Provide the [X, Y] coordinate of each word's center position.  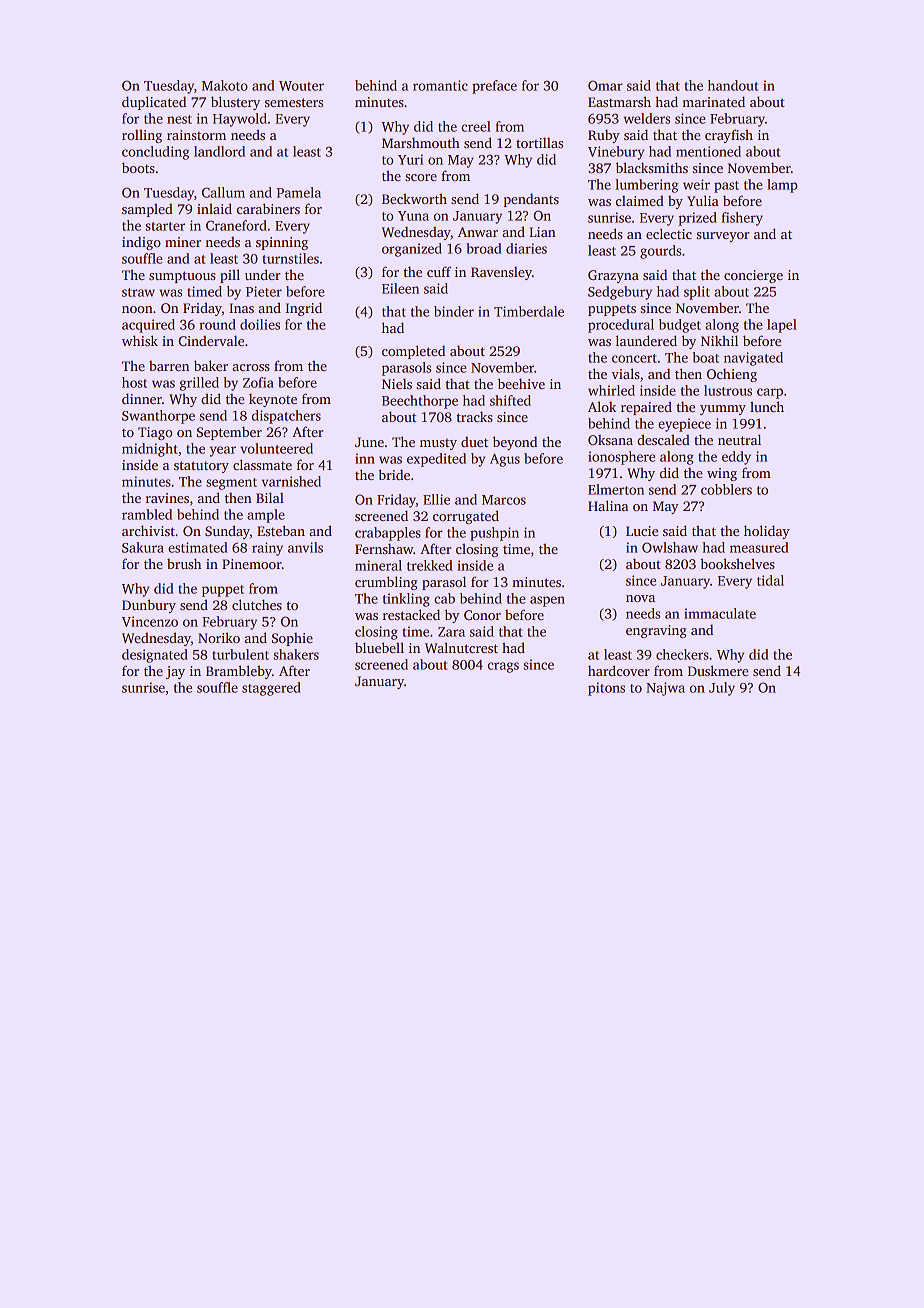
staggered [271, 689]
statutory [201, 467]
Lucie [642, 531]
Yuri [410, 159]
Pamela [299, 192]
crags [503, 667]
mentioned [708, 151]
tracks [474, 416]
